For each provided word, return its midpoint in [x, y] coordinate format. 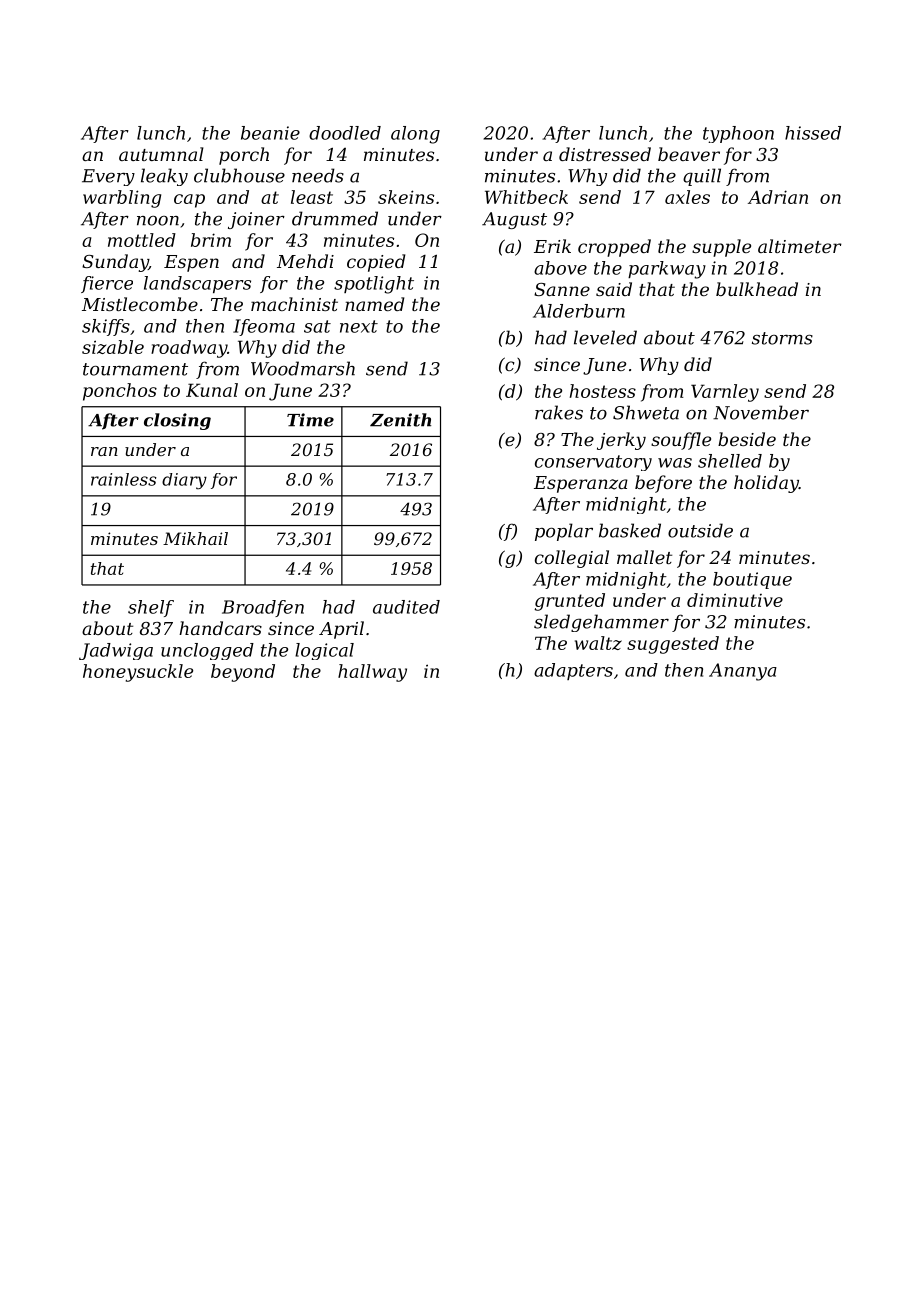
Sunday [115, 263]
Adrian [778, 197]
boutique [752, 580]
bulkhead [757, 289]
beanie [270, 133]
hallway [372, 673]
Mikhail [195, 538]
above [560, 268]
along [415, 135]
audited [406, 607]
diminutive [735, 600]
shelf [151, 608]
